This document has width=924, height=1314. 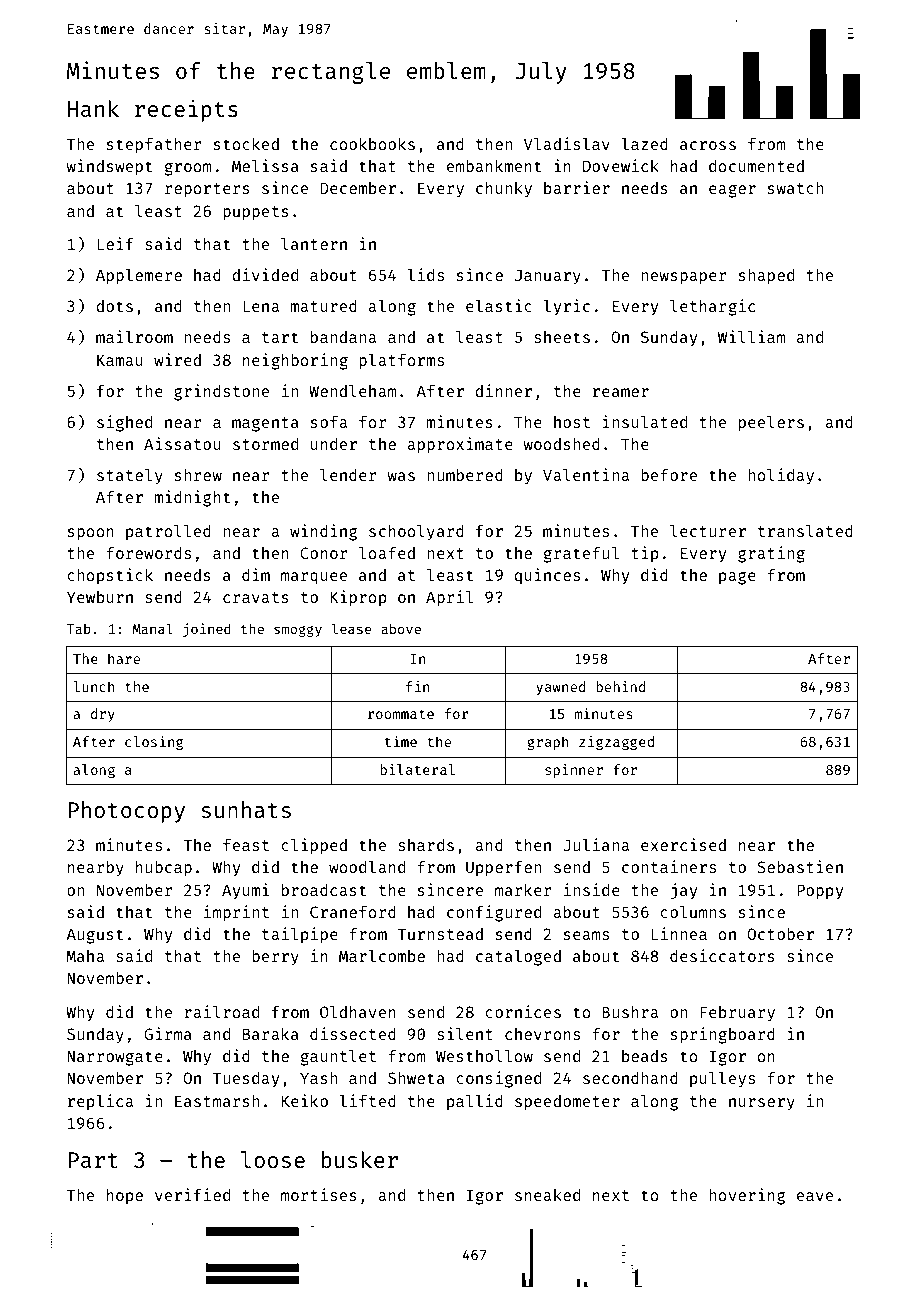 What do you see at coordinates (246, 809) in the document?
I see `sunhats` at bounding box center [246, 809].
